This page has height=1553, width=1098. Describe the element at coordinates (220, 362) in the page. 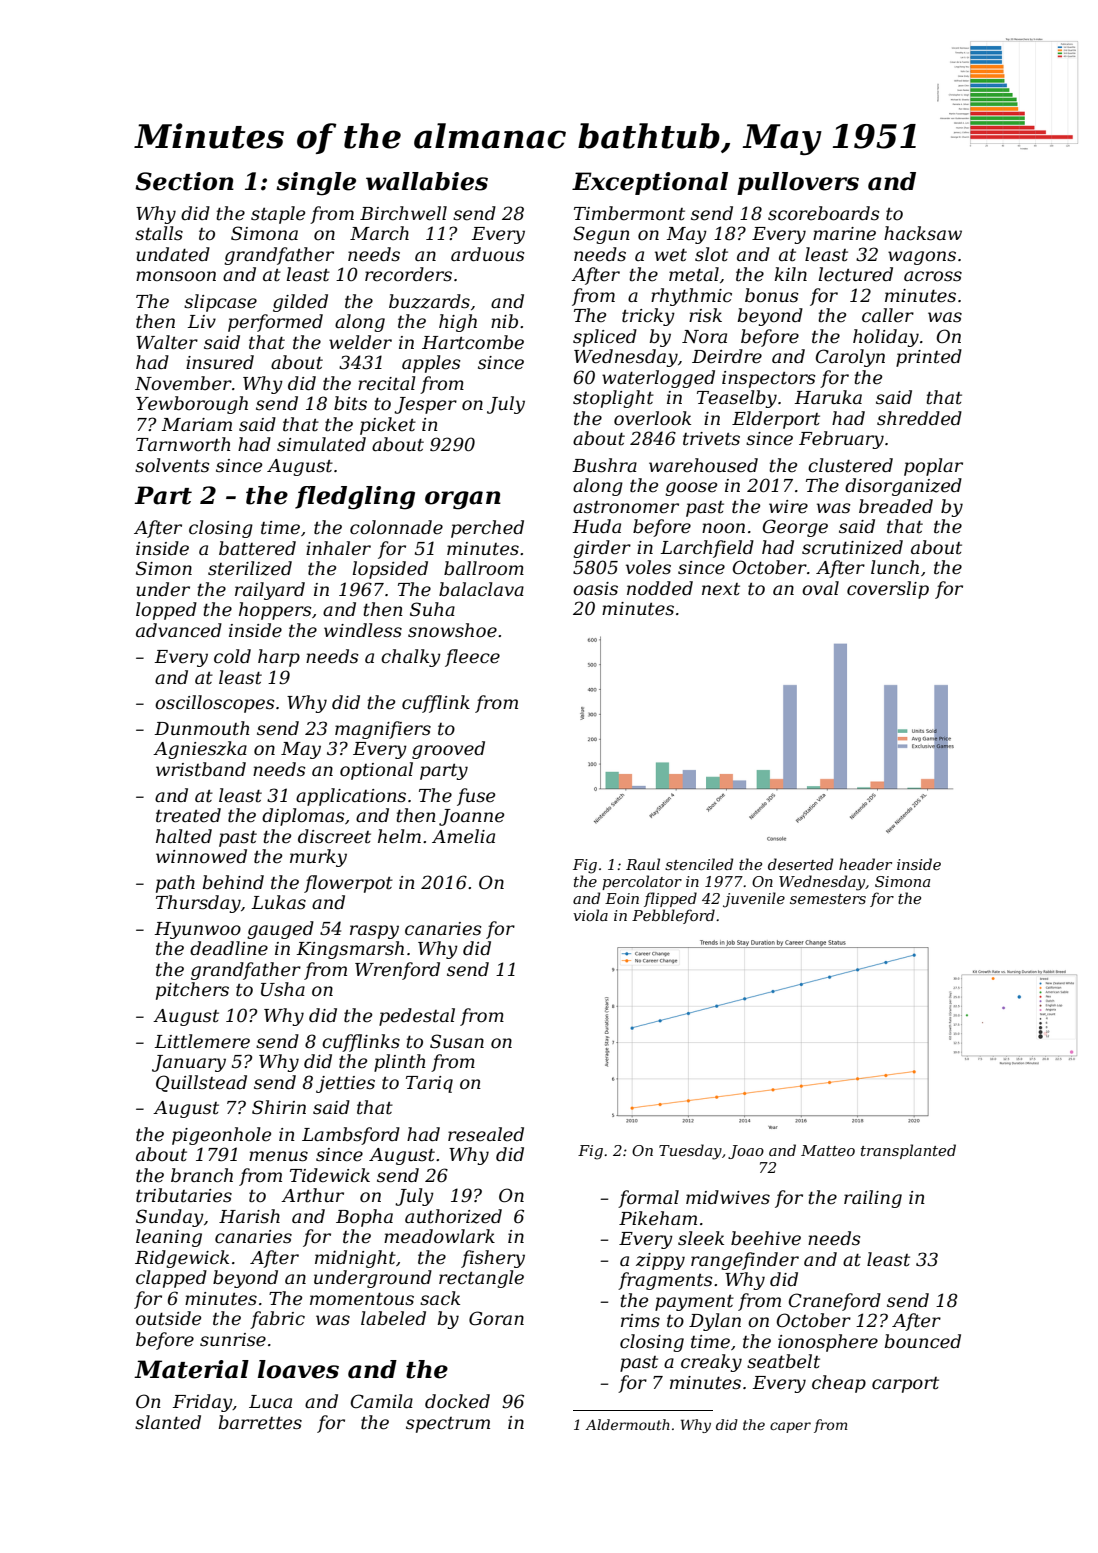

I see `insured` at that location.
